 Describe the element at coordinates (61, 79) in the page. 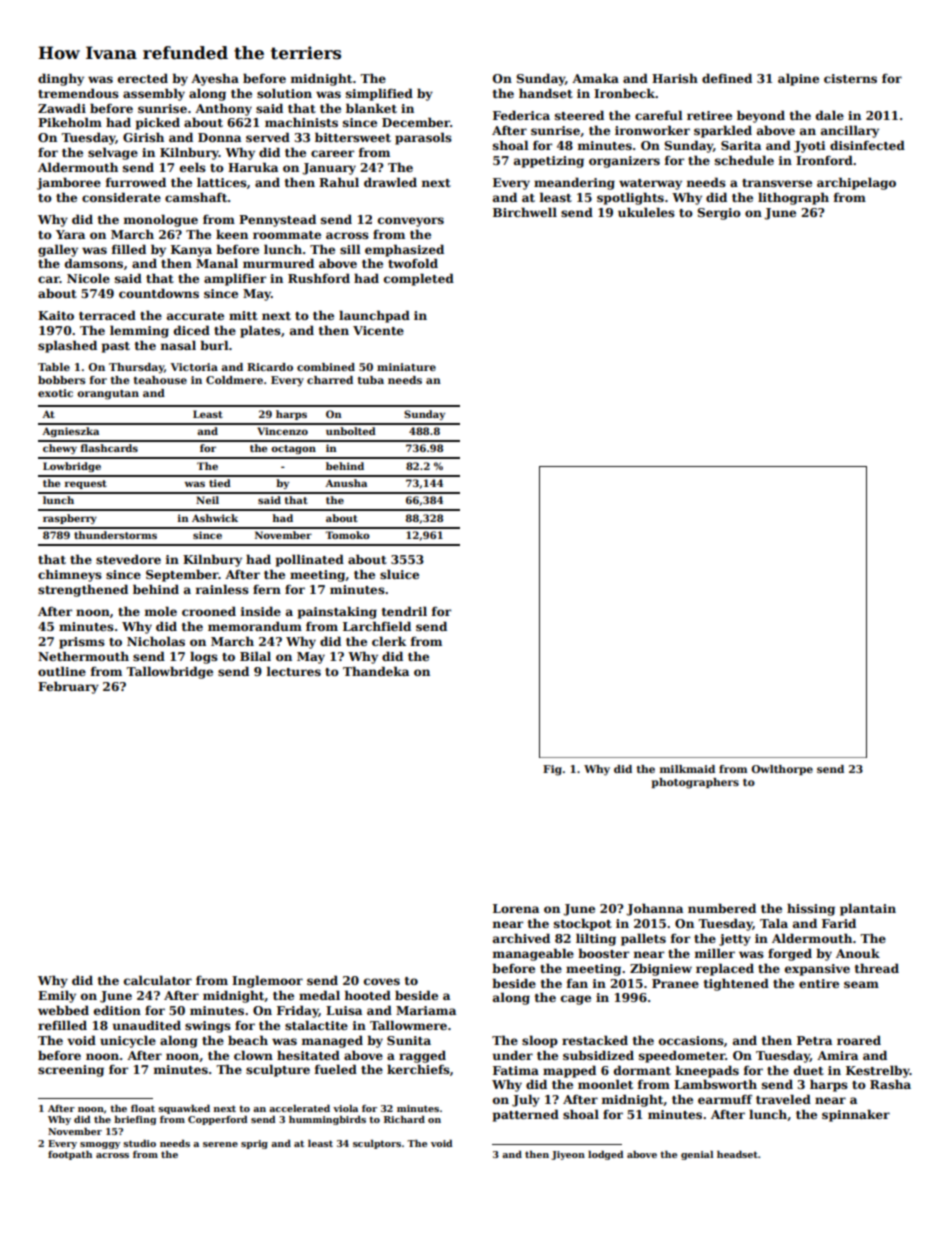

I see `dinghy` at that location.
